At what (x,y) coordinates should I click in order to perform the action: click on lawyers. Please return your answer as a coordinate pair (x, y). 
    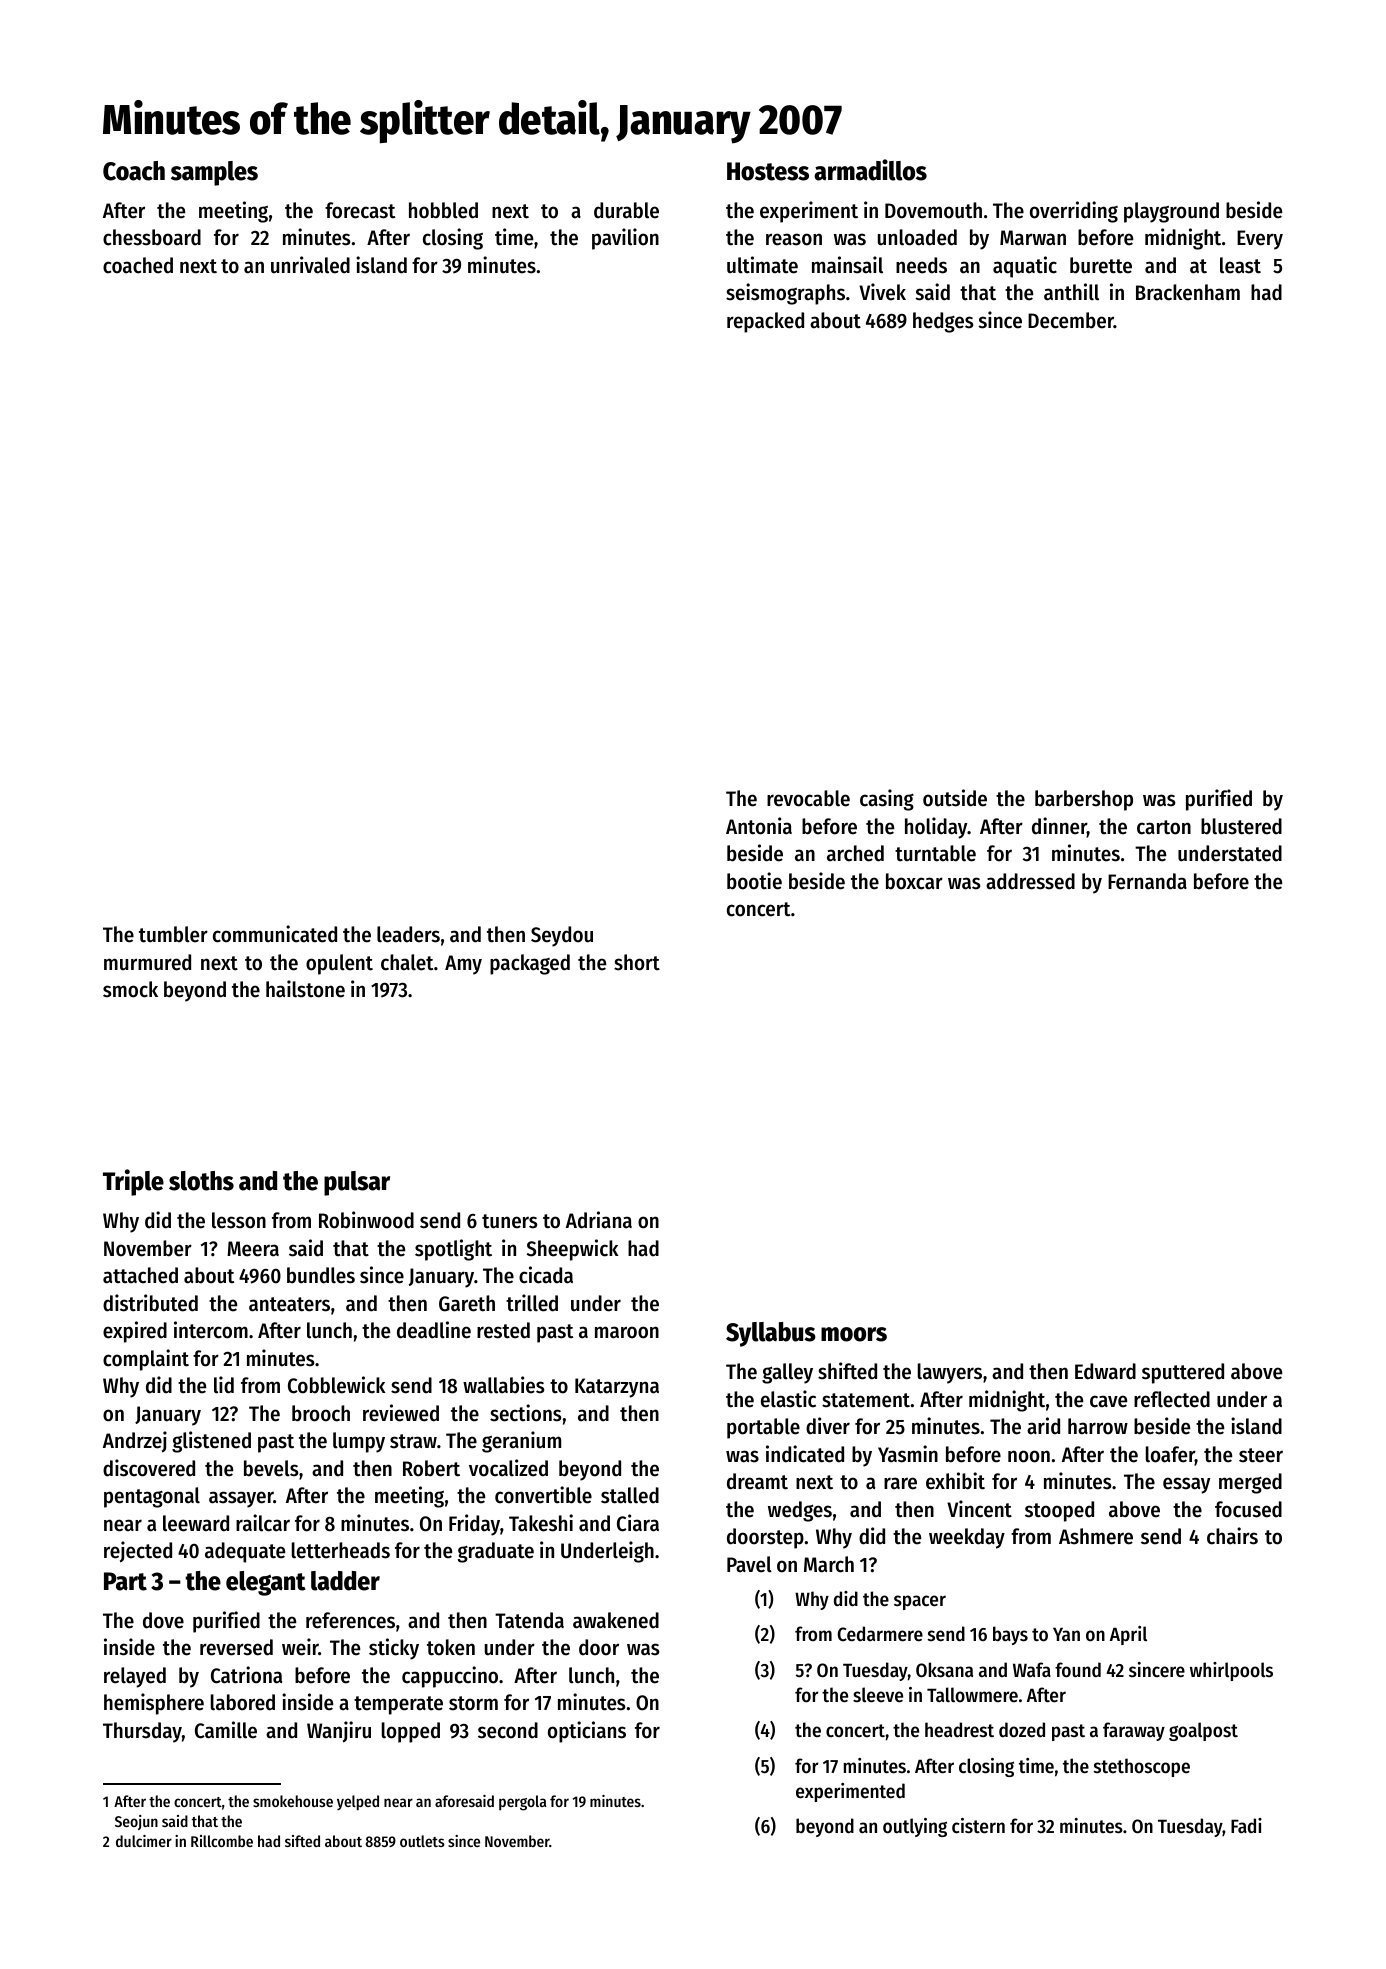
    Looking at the image, I should click on (950, 1373).
